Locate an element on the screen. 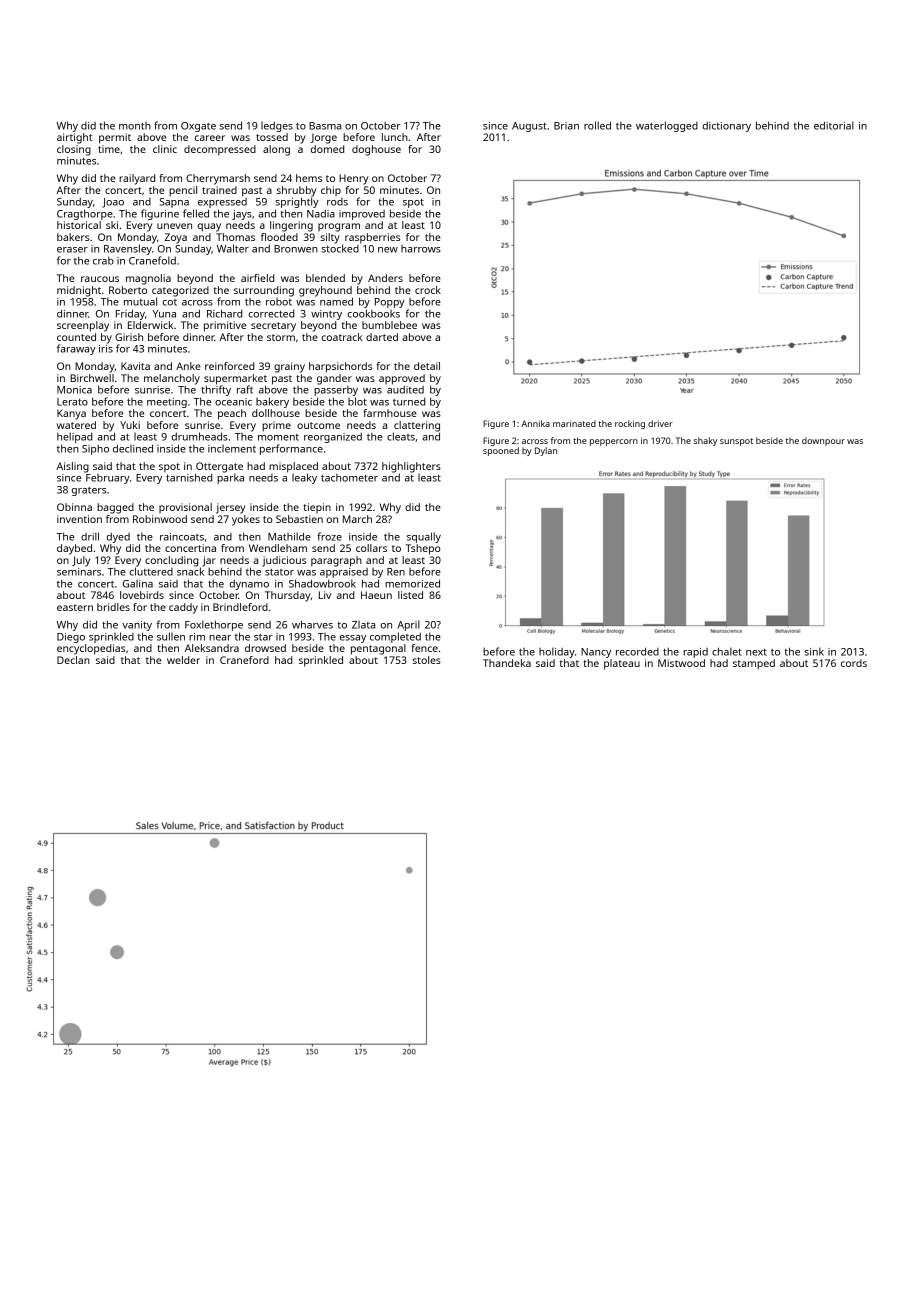 The height and width of the screenshot is (1308, 924). dictionary is located at coordinates (726, 127).
